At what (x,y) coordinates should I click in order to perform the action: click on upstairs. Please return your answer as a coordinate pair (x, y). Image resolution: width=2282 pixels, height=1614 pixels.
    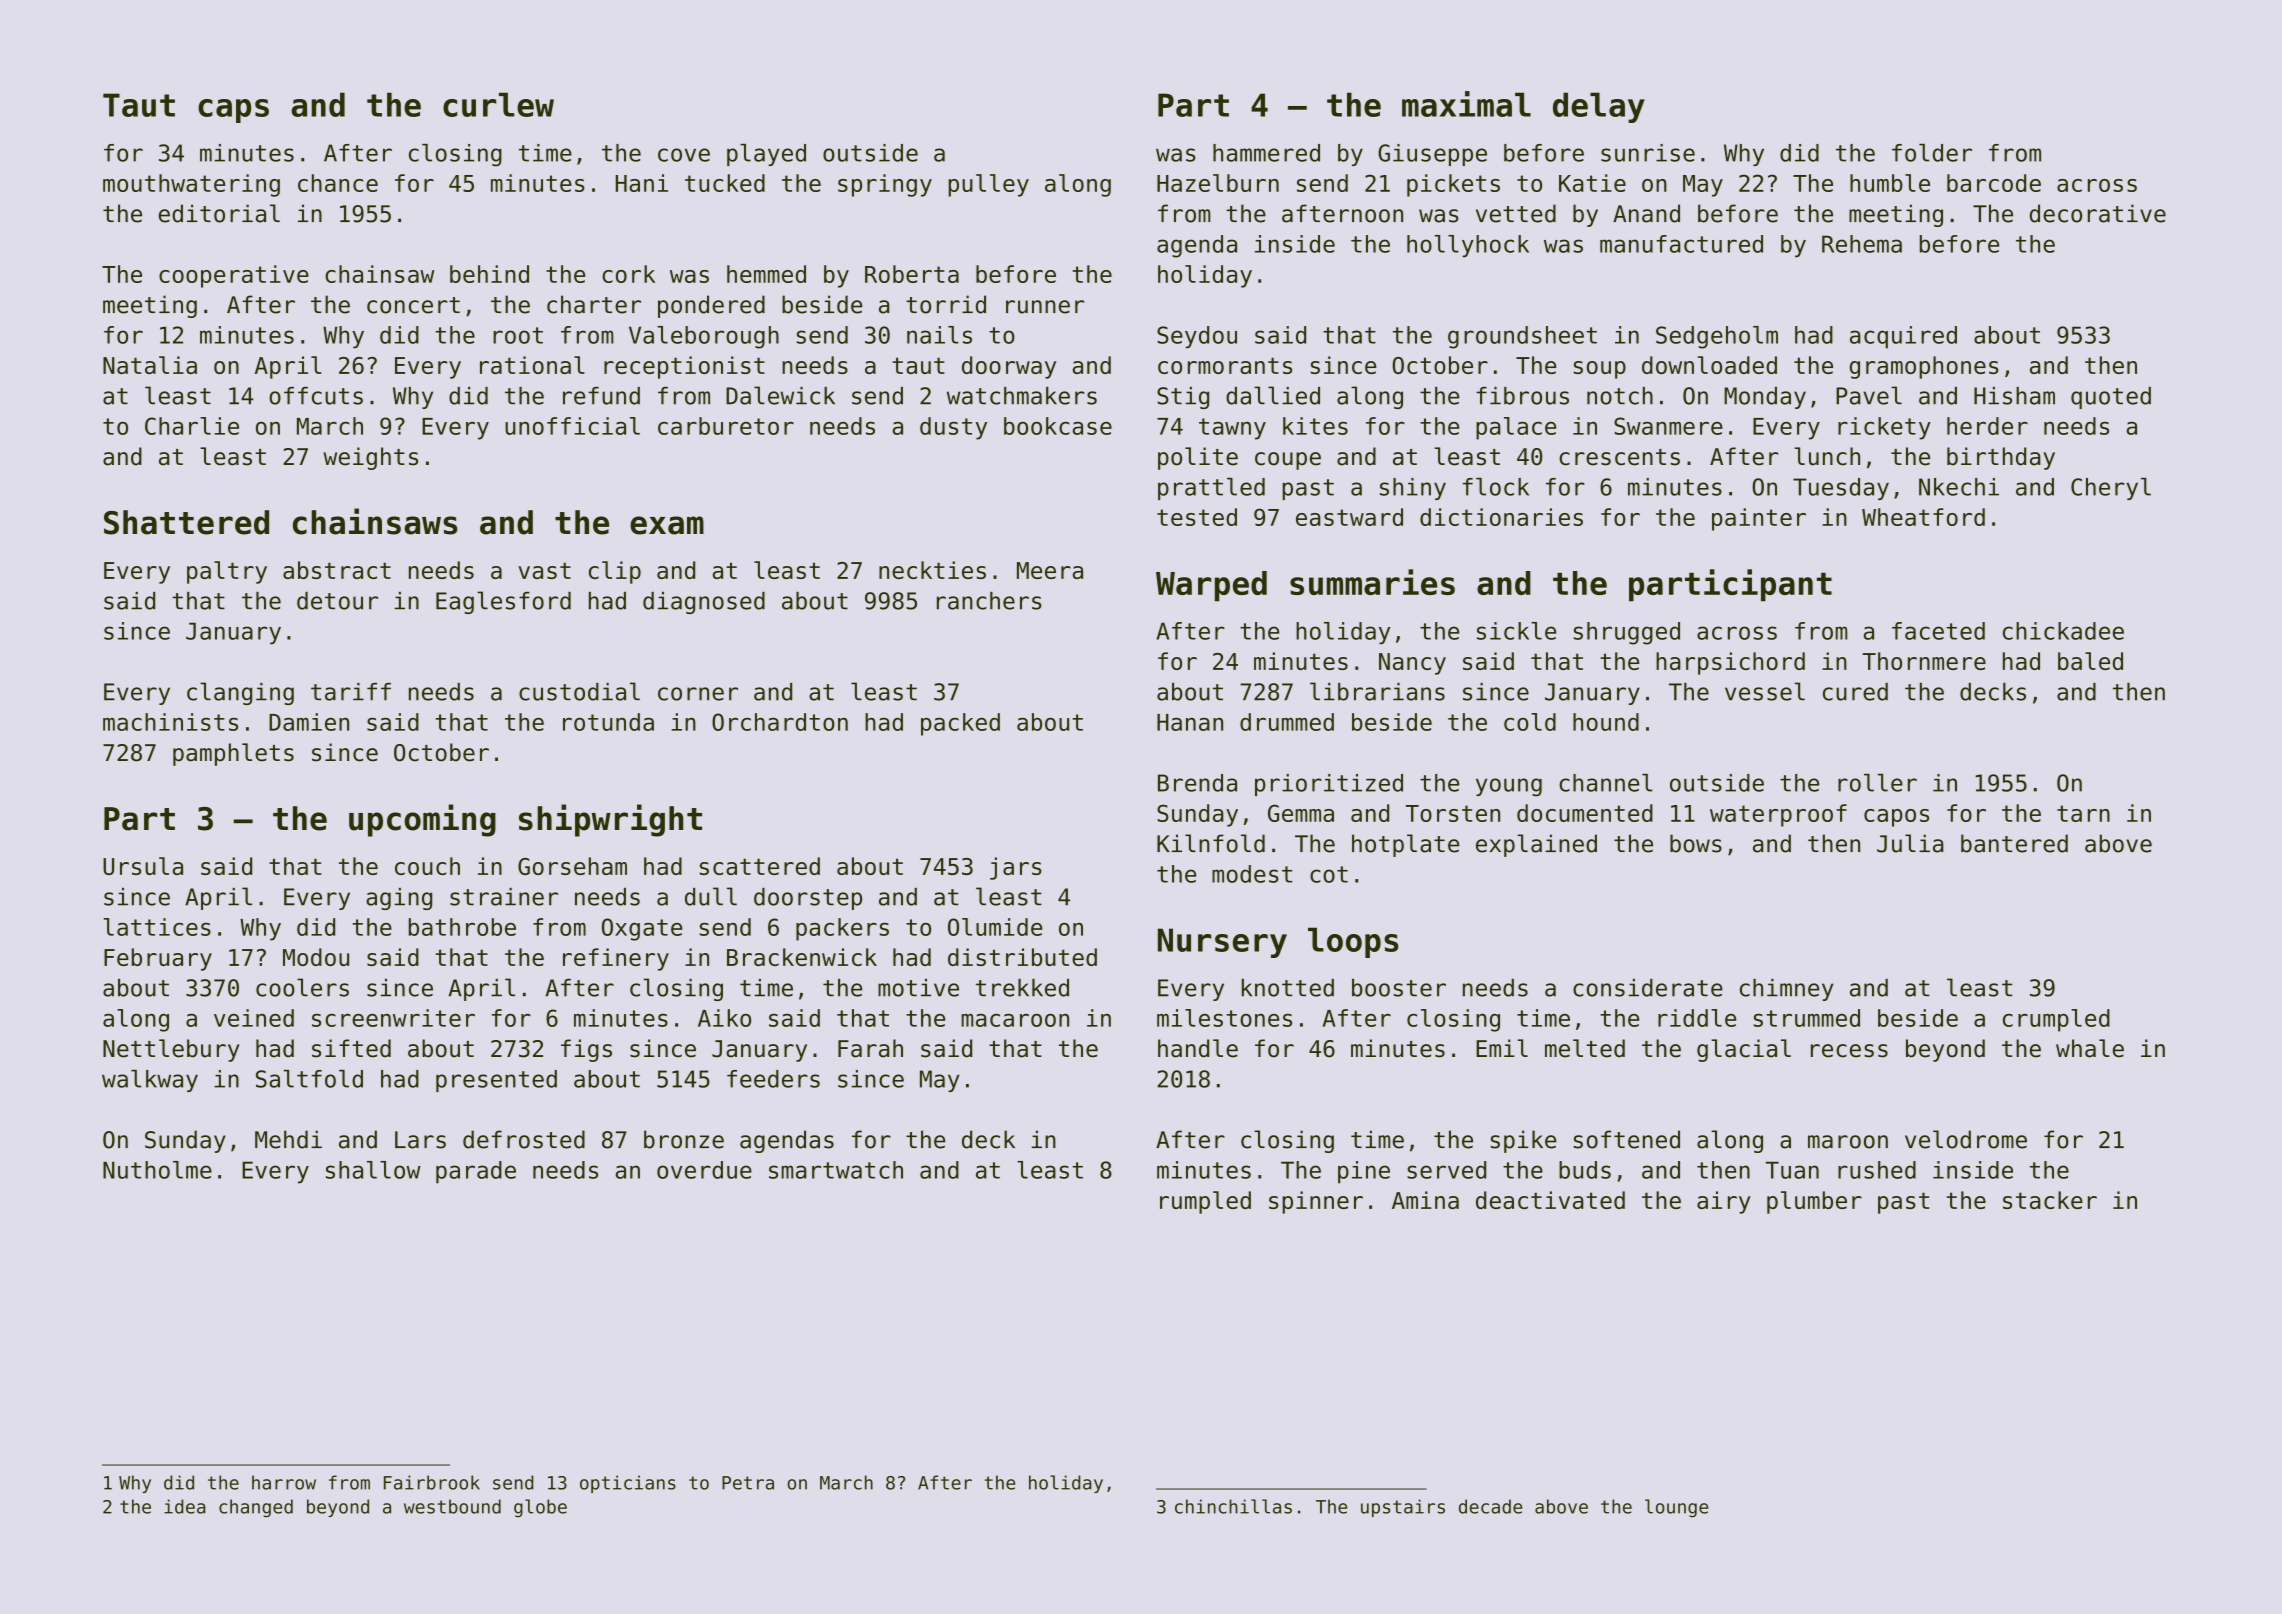
    Looking at the image, I should click on (1403, 1508).
